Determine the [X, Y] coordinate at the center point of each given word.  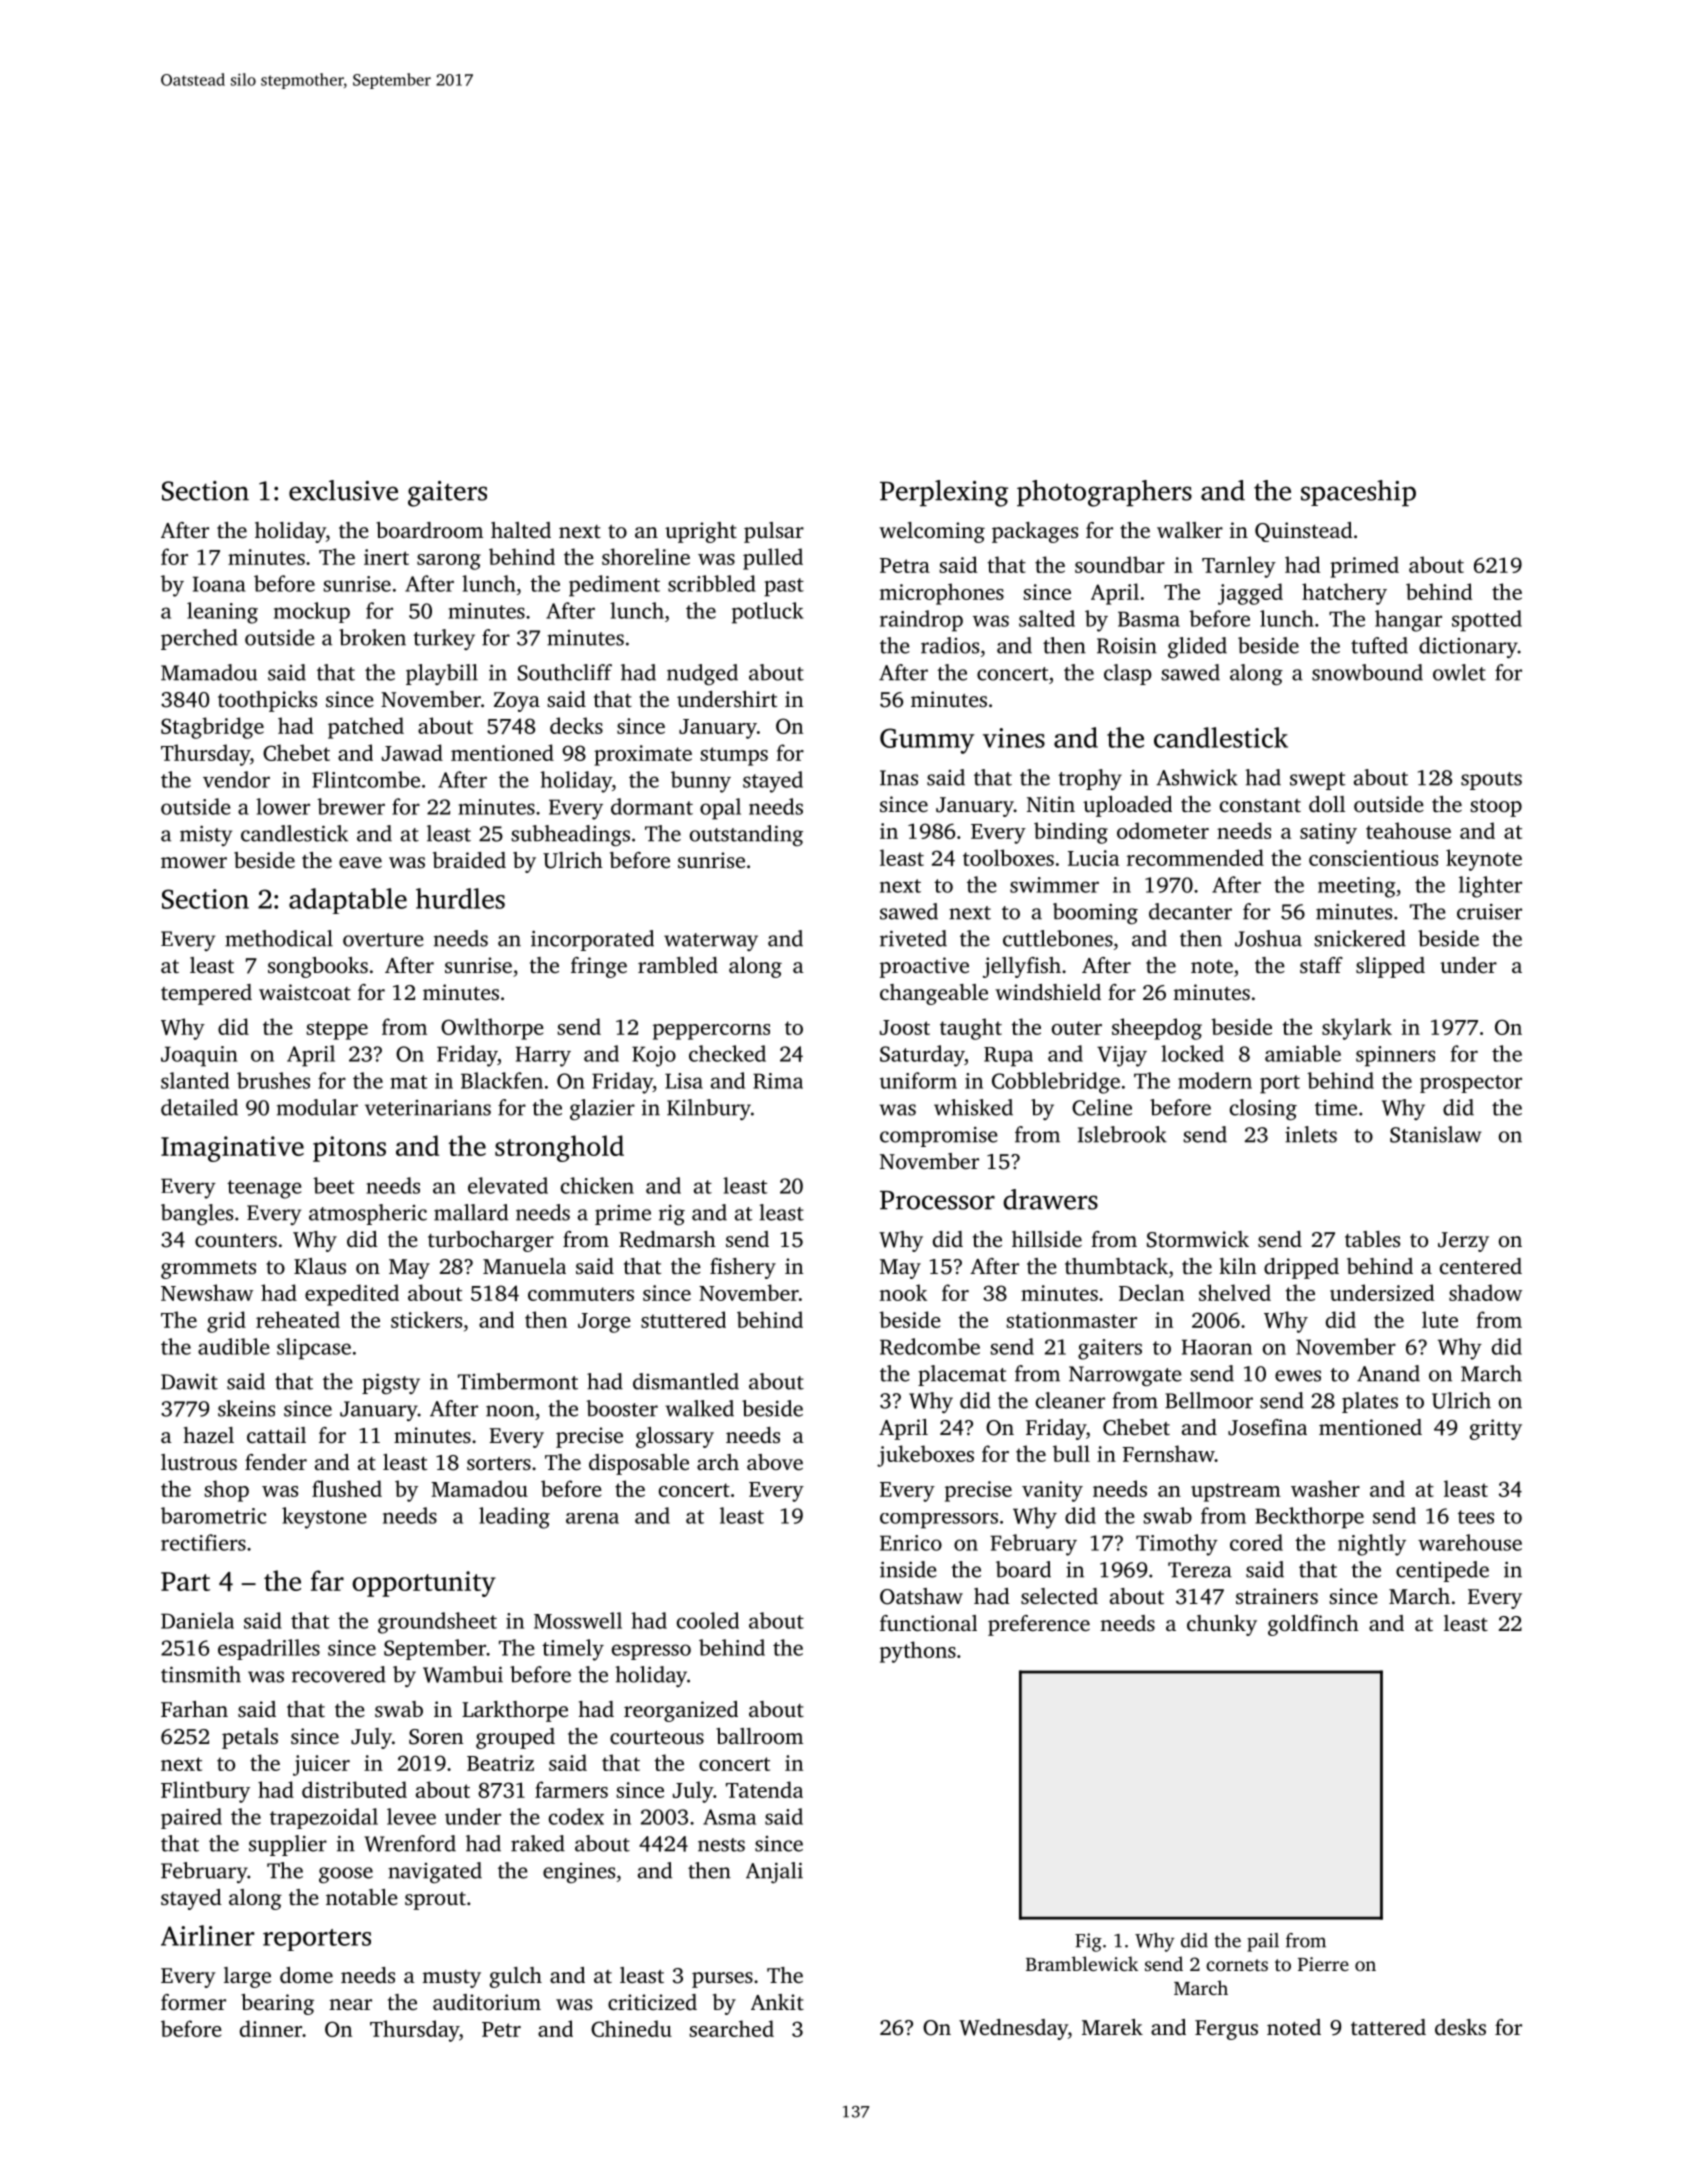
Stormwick [1198, 1239]
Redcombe [930, 1346]
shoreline [646, 556]
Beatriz [500, 1763]
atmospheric [368, 1214]
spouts [1491, 781]
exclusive [343, 490]
